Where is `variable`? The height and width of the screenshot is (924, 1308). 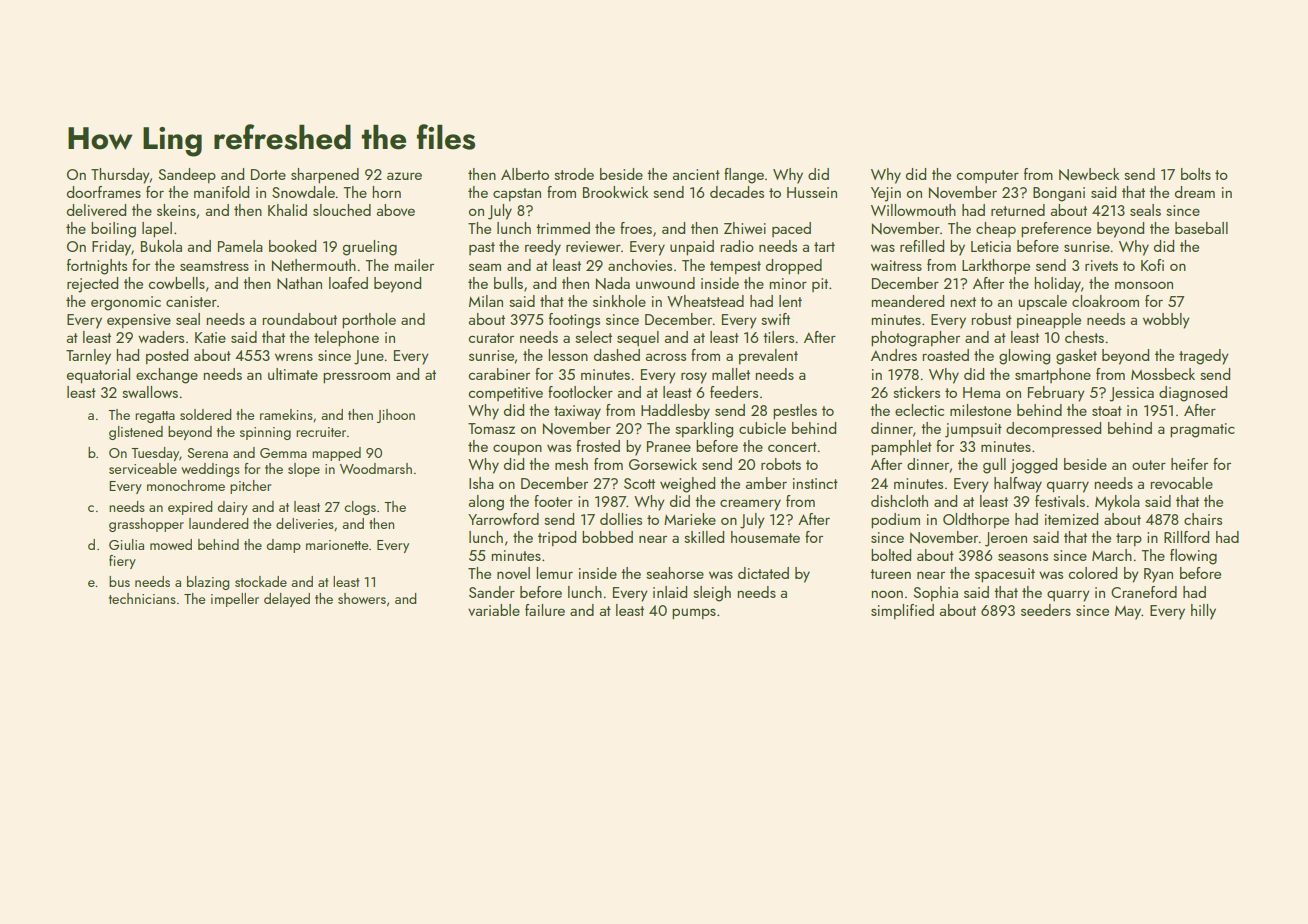 variable is located at coordinates (494, 610).
